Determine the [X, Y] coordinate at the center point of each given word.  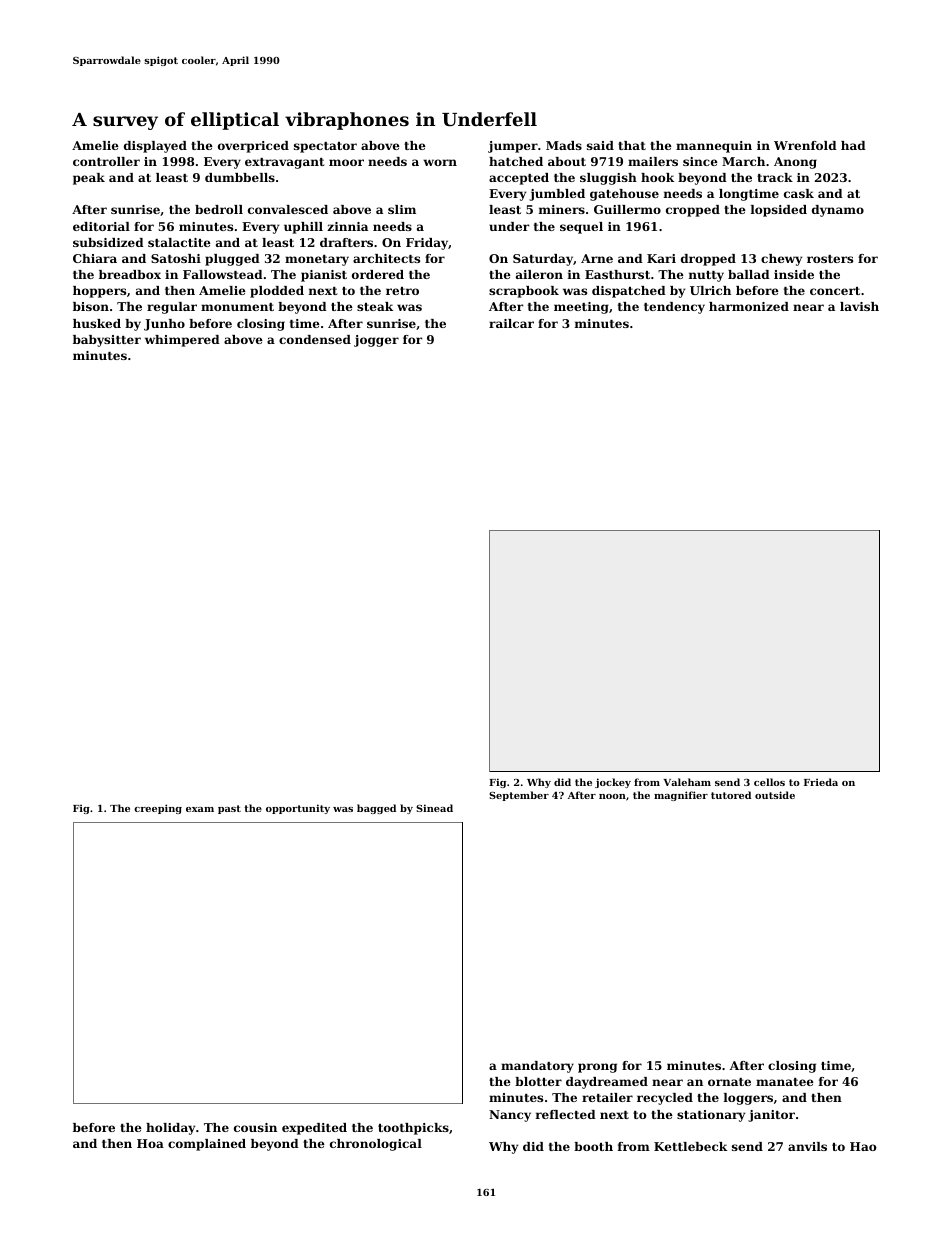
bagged [376, 809]
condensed [315, 339]
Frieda [821, 782]
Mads [564, 145]
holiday [170, 1129]
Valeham [687, 782]
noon [612, 796]
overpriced [253, 147]
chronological [376, 1145]
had [853, 145]
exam [200, 809]
